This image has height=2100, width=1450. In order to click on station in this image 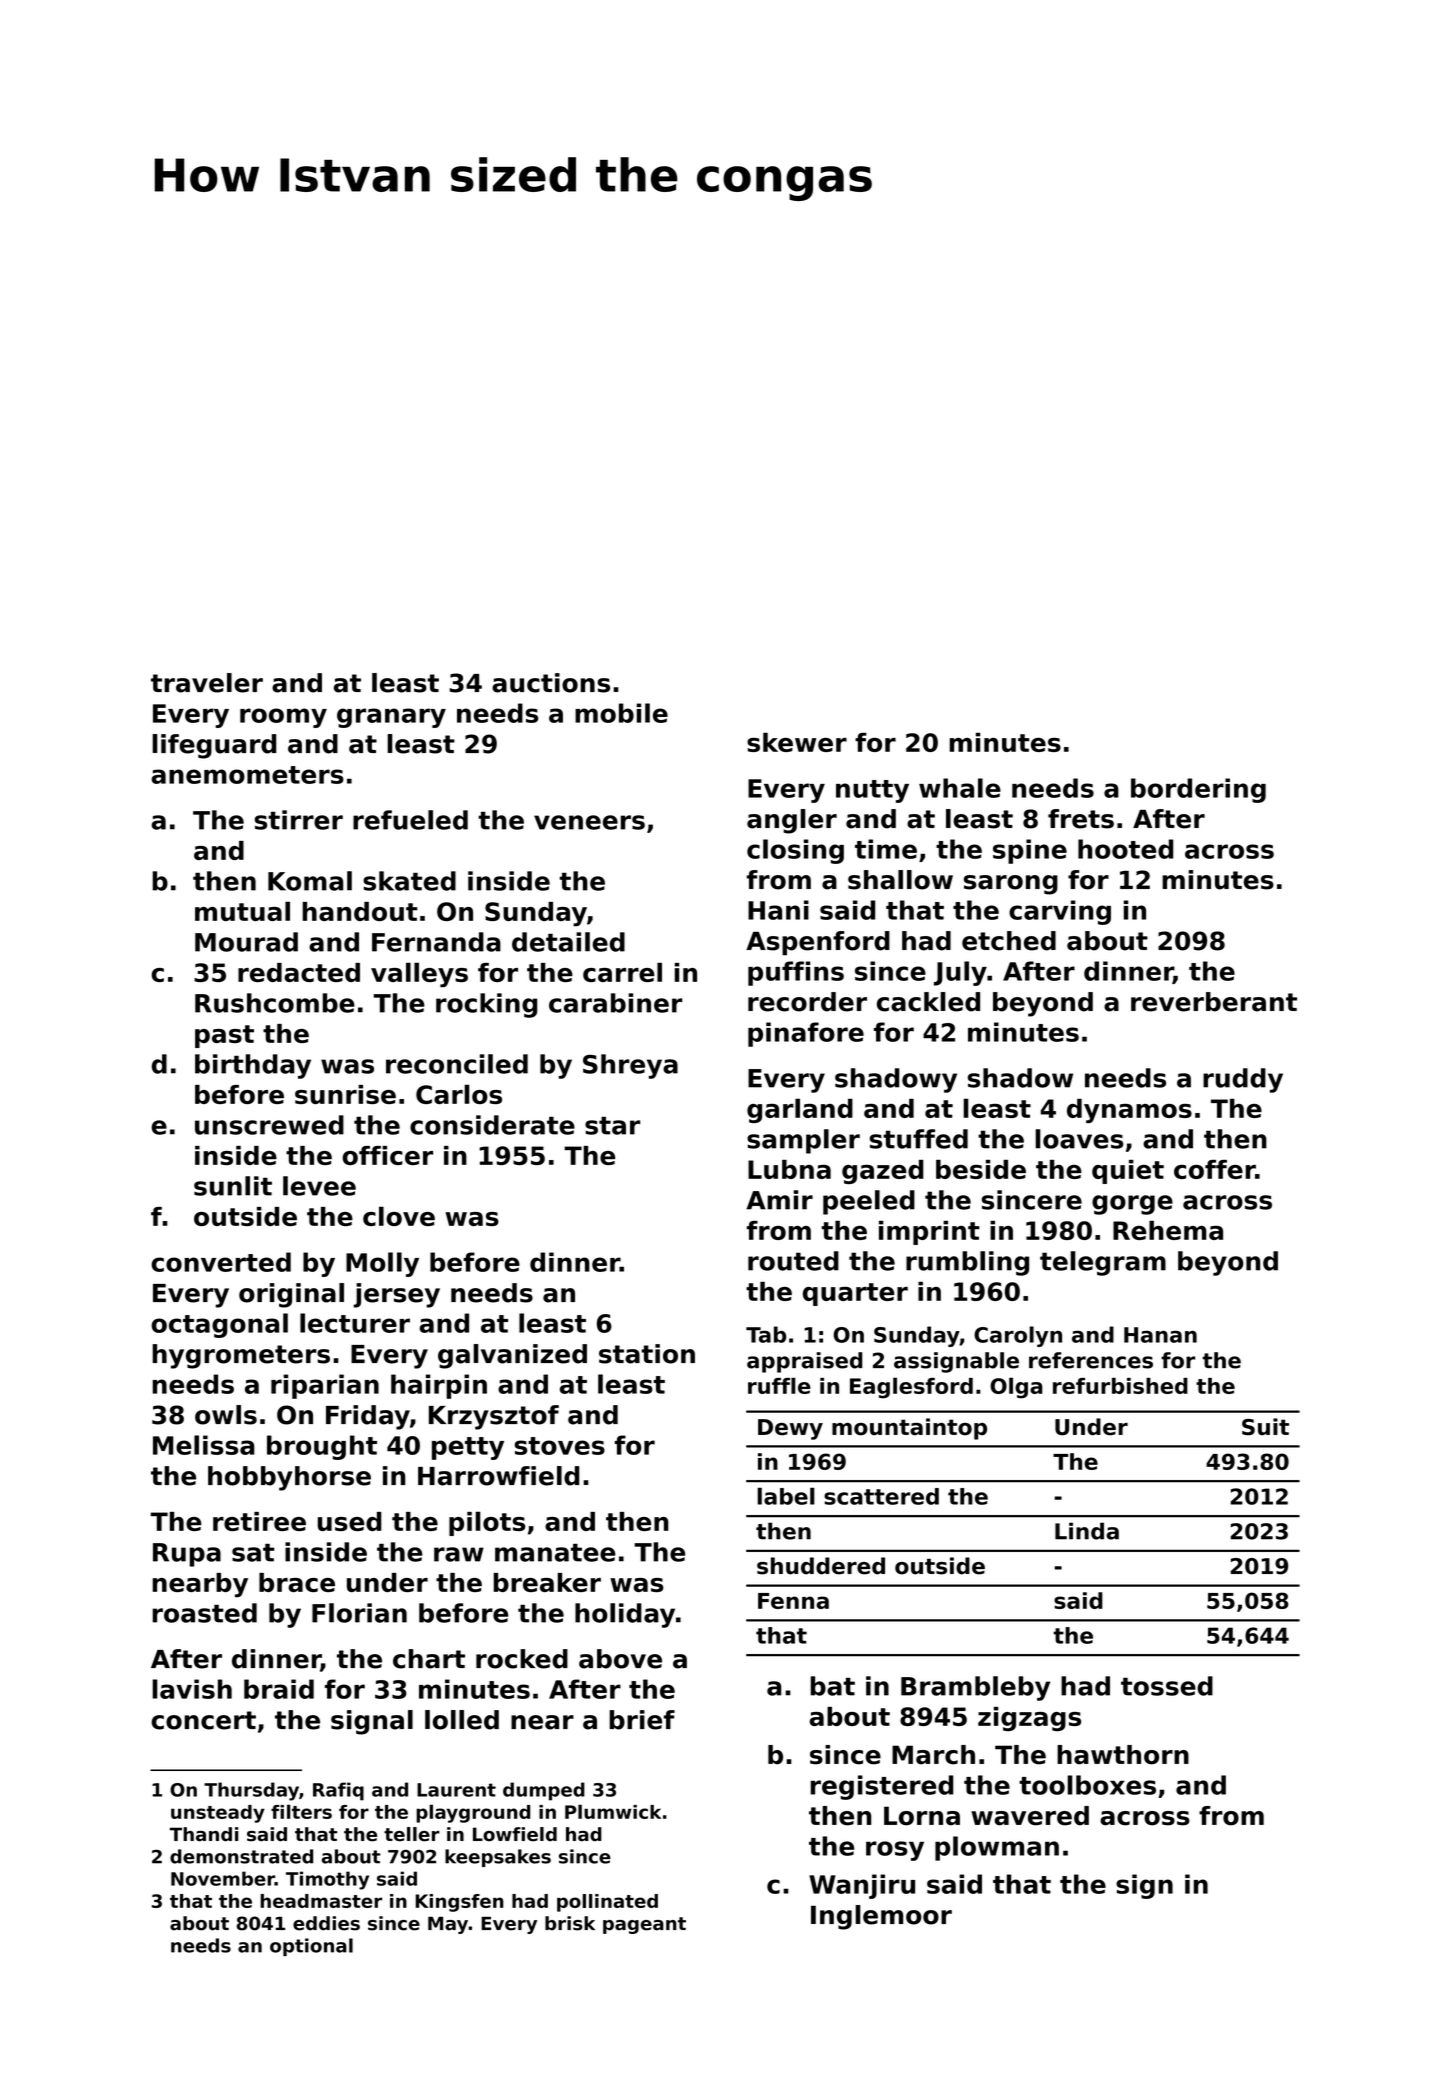, I will do `click(647, 1354)`.
